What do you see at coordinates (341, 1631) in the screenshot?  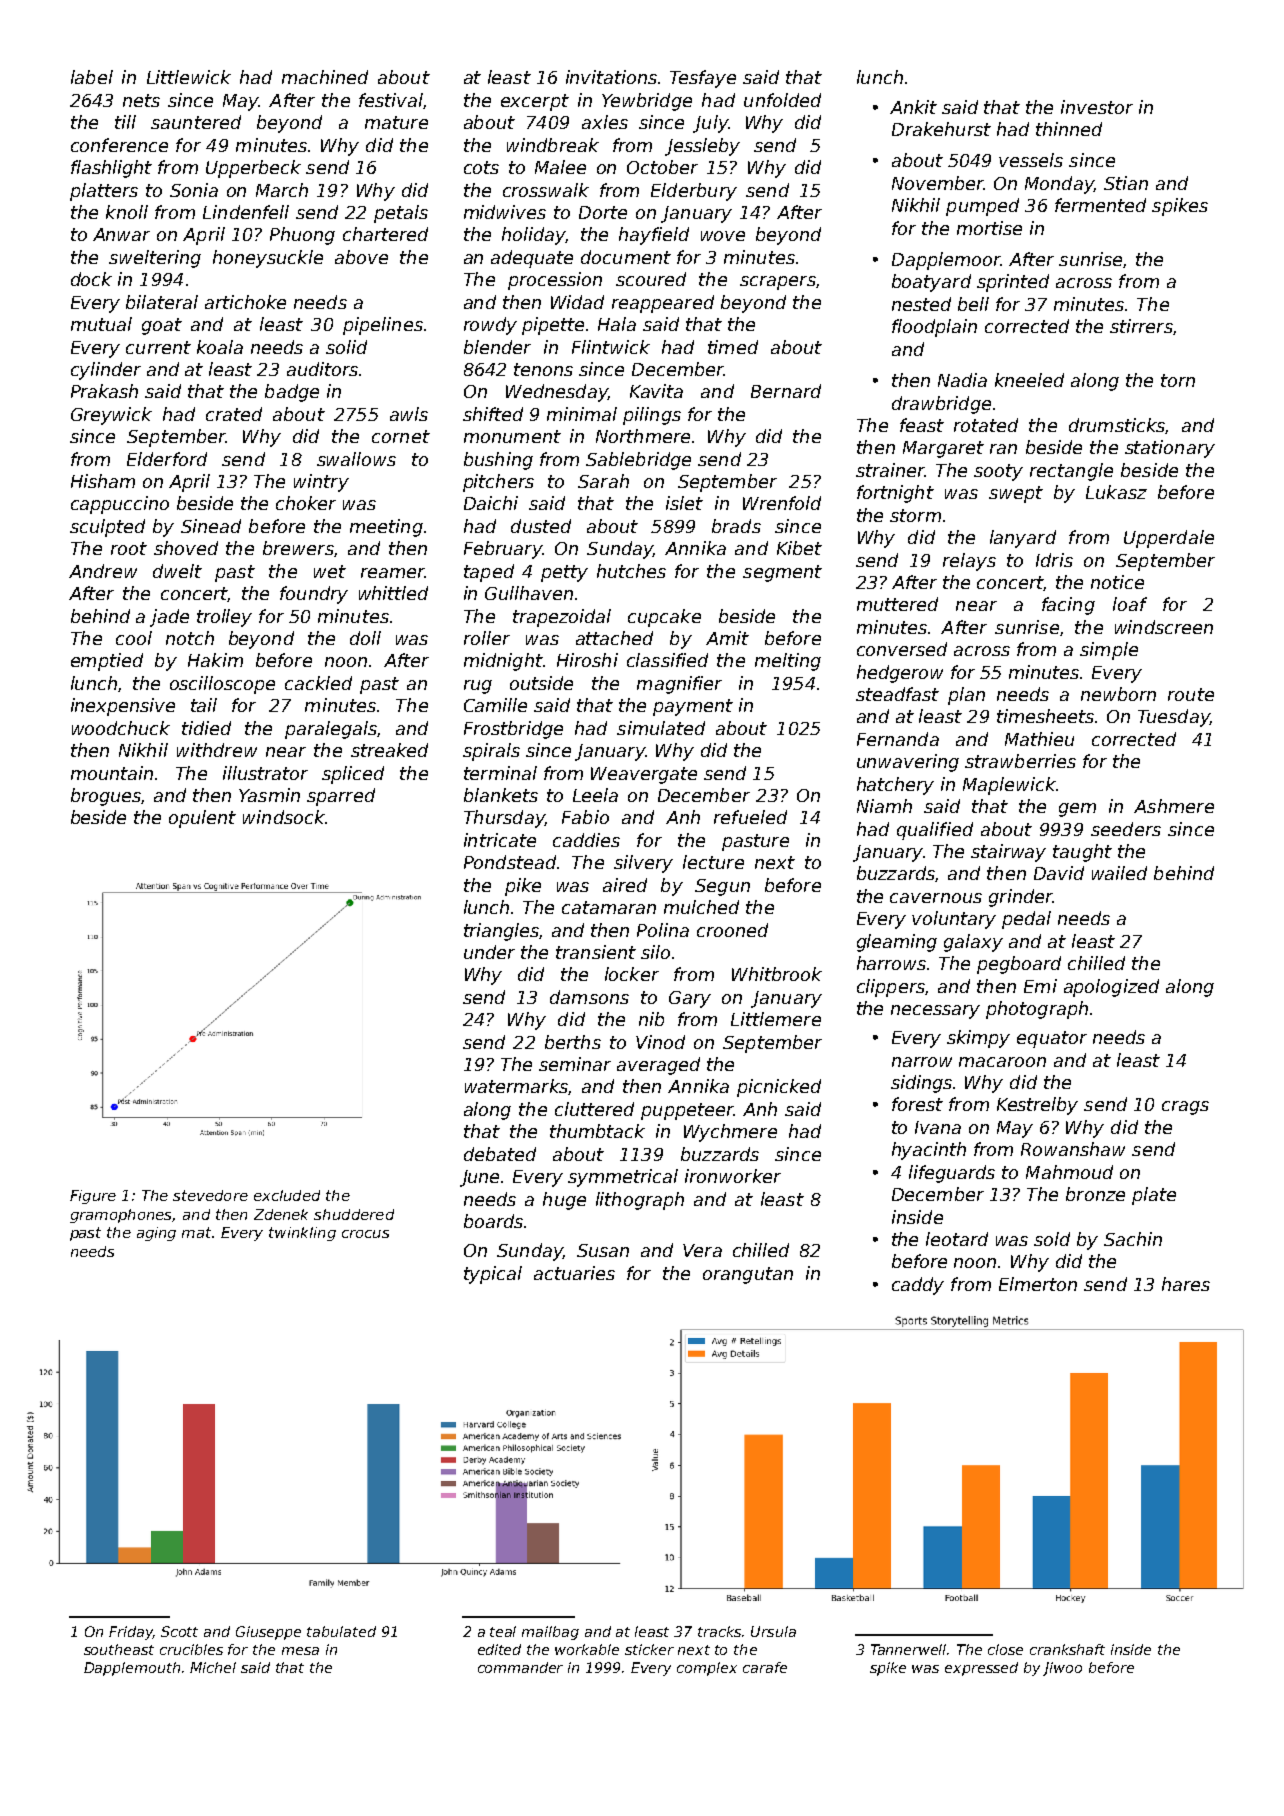 I see `tabulated` at bounding box center [341, 1631].
